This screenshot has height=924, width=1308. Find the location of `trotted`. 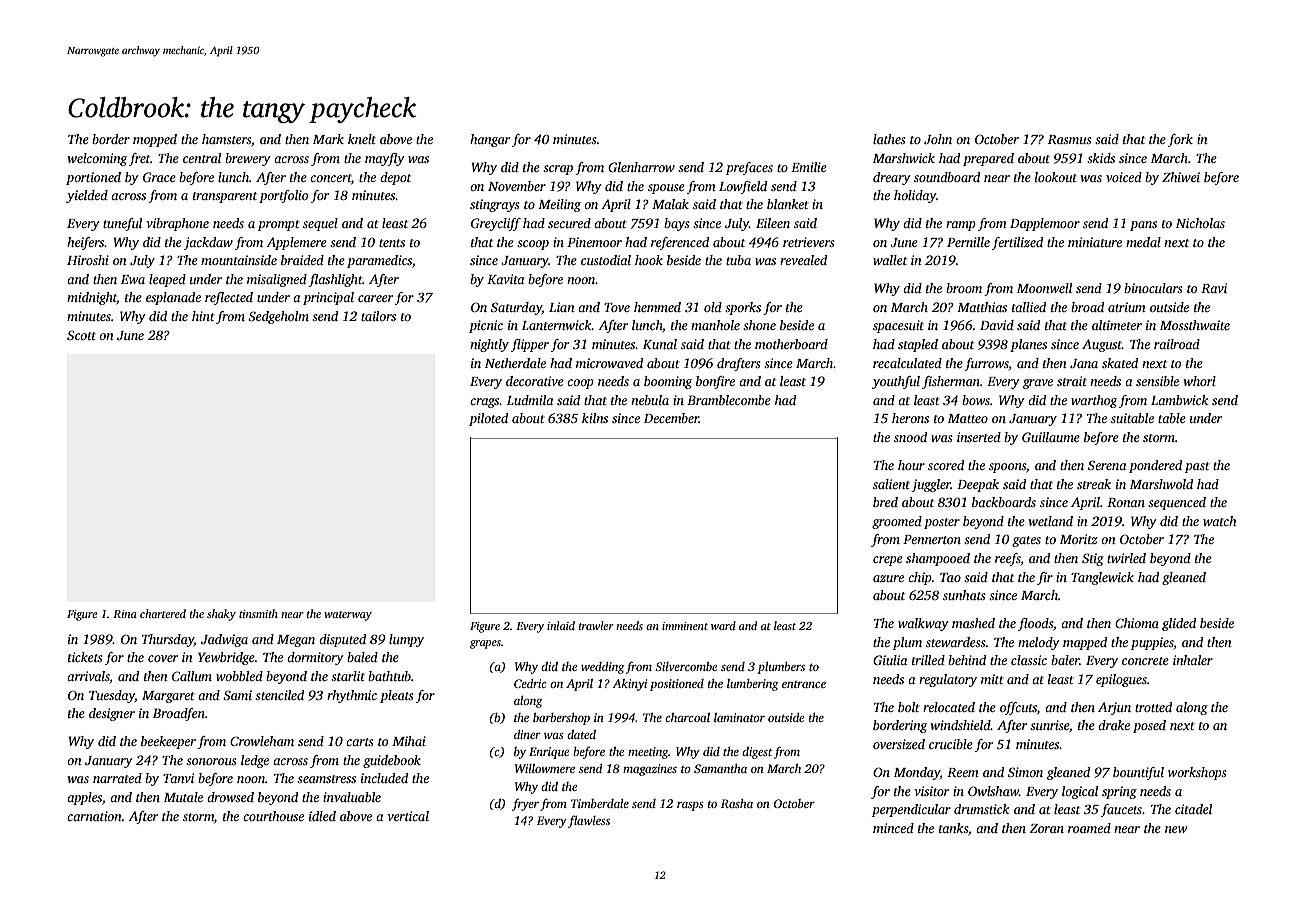

trotted is located at coordinates (1153, 707).
